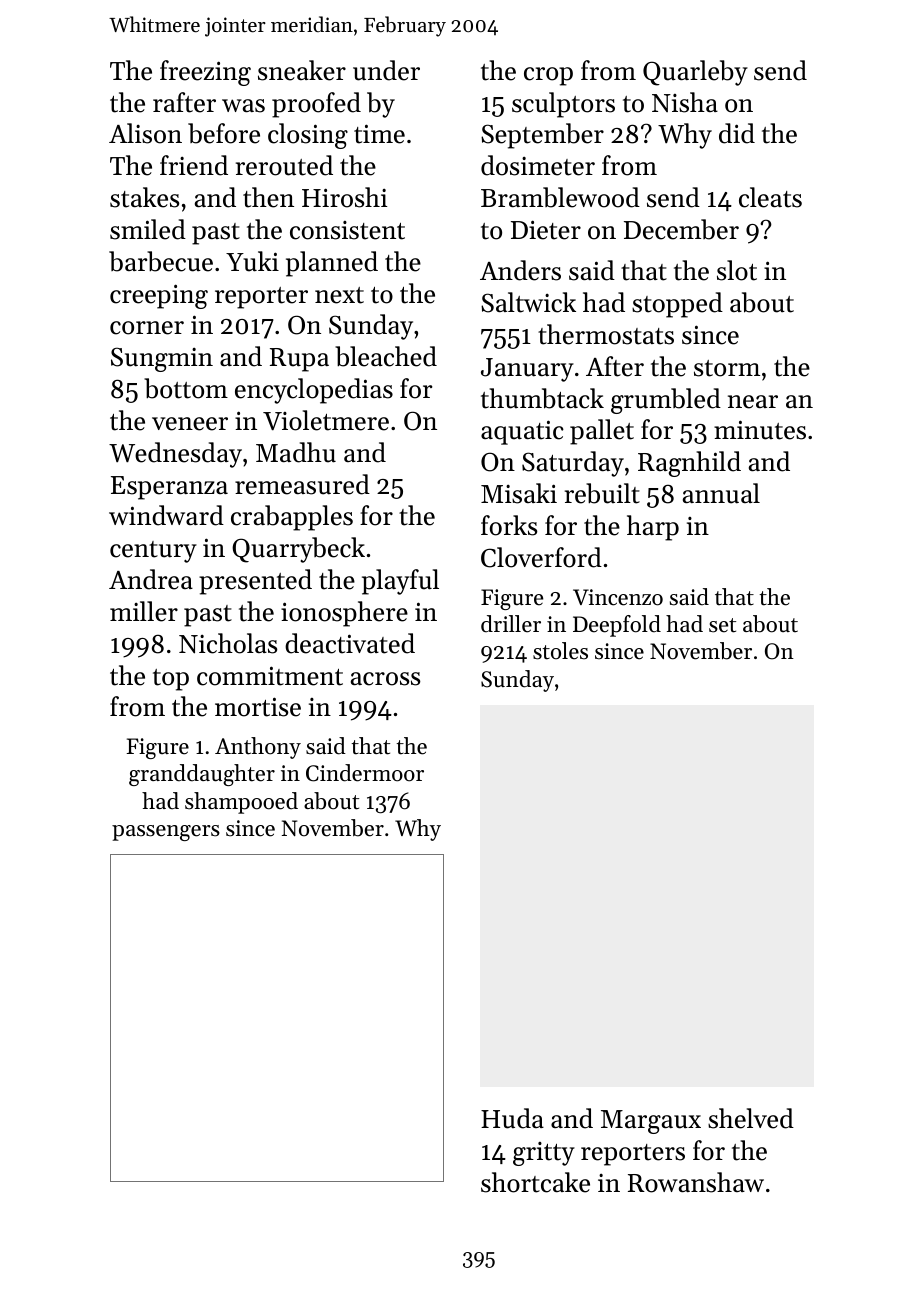 The image size is (924, 1311). I want to click on gritty, so click(544, 1154).
